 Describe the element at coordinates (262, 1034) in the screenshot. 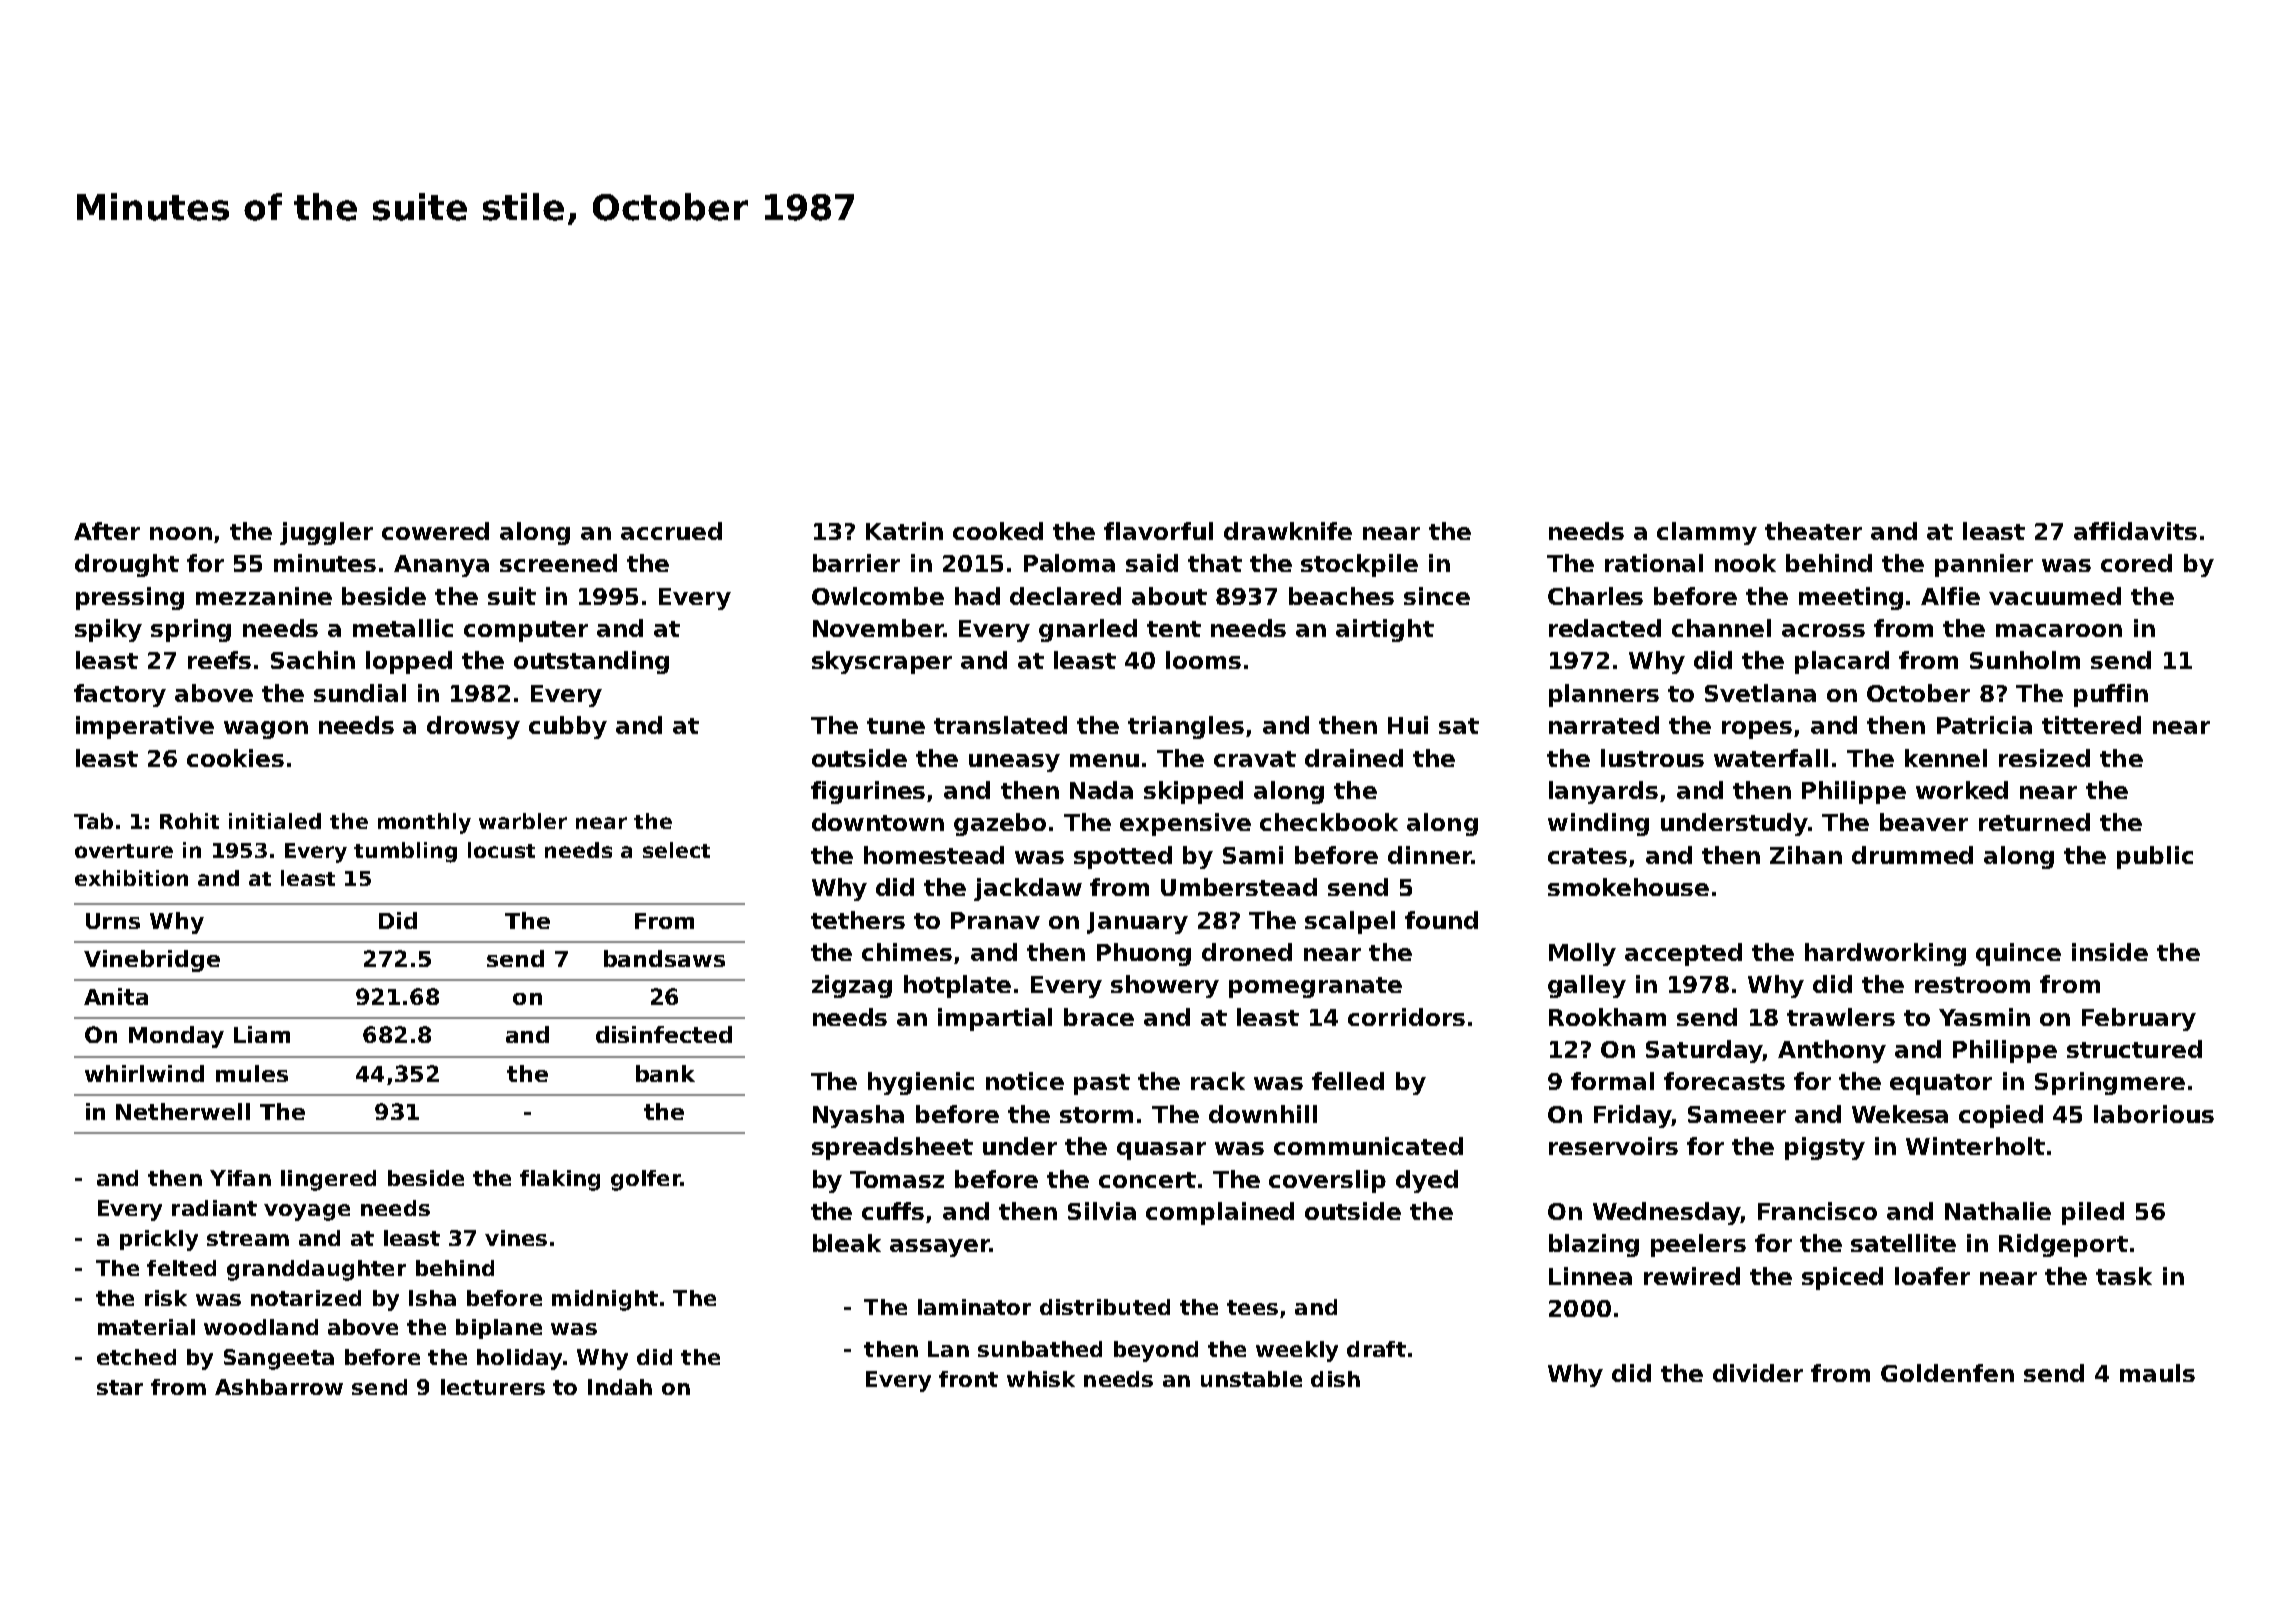

I see `Liam` at that location.
